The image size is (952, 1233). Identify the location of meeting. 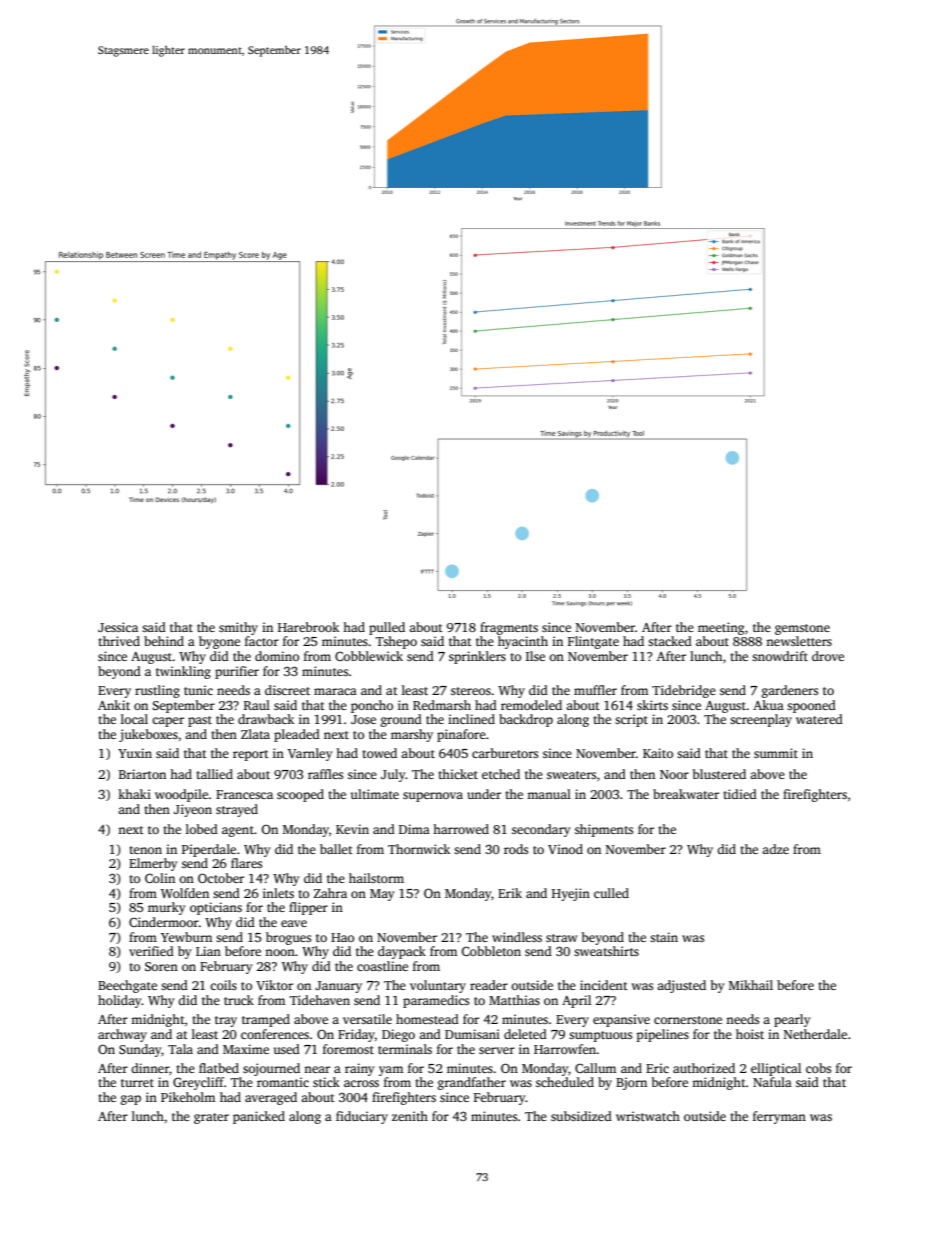
(721, 628).
